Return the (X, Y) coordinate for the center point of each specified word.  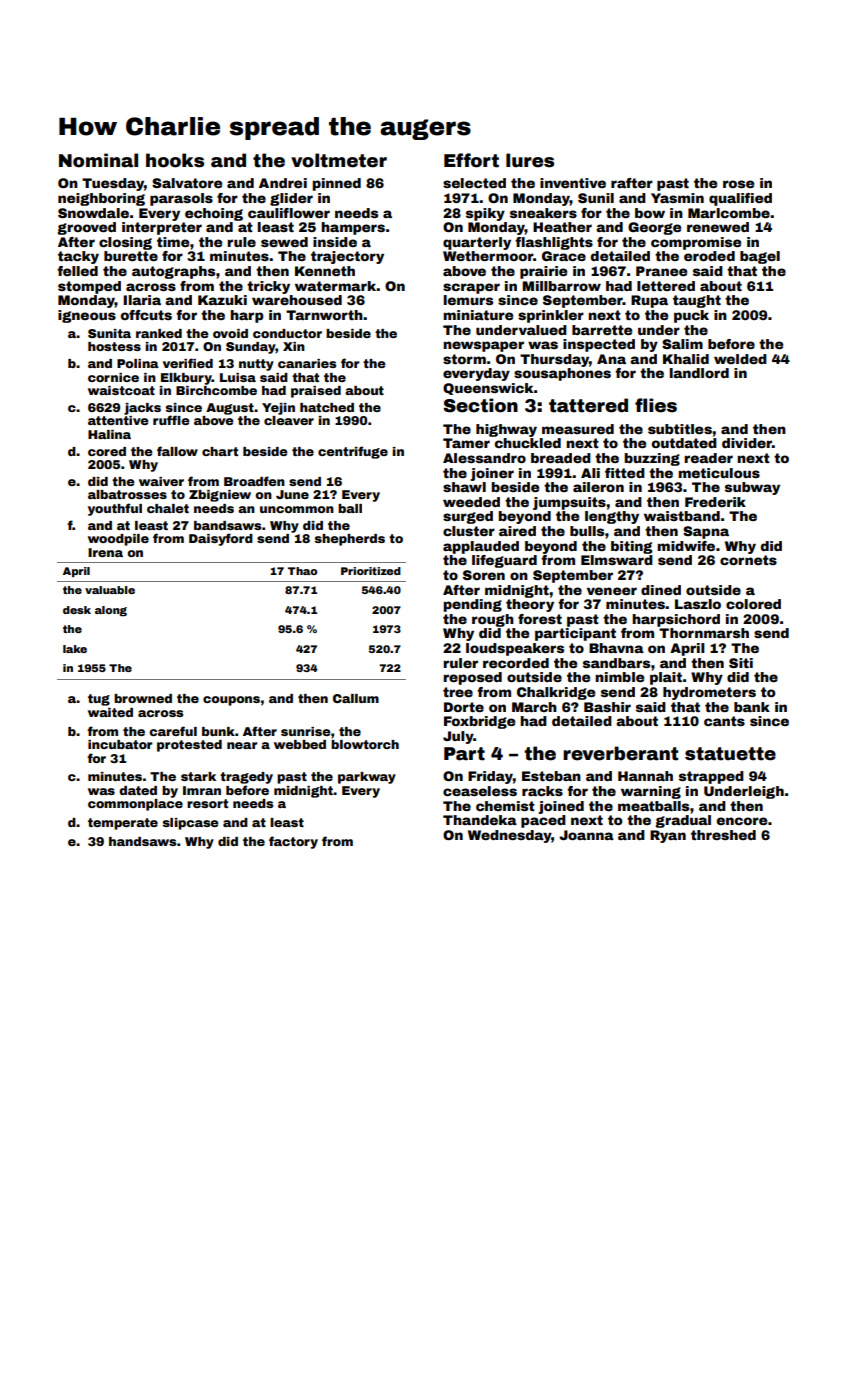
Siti (741, 663)
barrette (602, 330)
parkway (367, 778)
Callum (356, 698)
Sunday (251, 348)
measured (578, 429)
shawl (464, 487)
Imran (202, 790)
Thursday (554, 360)
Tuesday (113, 184)
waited (110, 712)
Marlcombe (729, 213)
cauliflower (289, 213)
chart (220, 451)
